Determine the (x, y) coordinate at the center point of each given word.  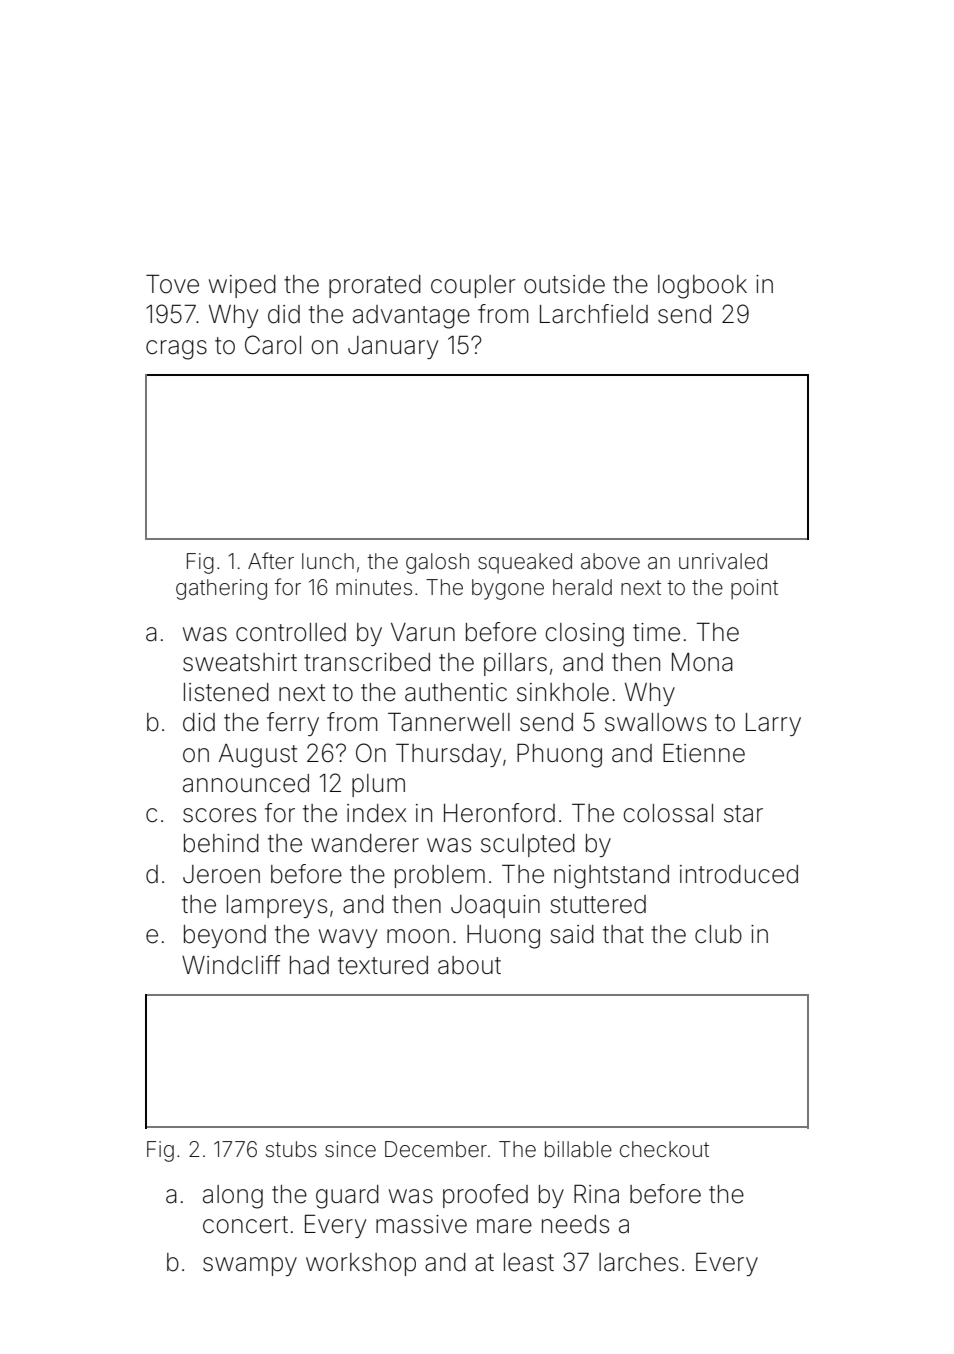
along (233, 1197)
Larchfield (594, 314)
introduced (739, 874)
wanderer (365, 843)
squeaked (525, 563)
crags (176, 350)
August (258, 756)
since (350, 1149)
